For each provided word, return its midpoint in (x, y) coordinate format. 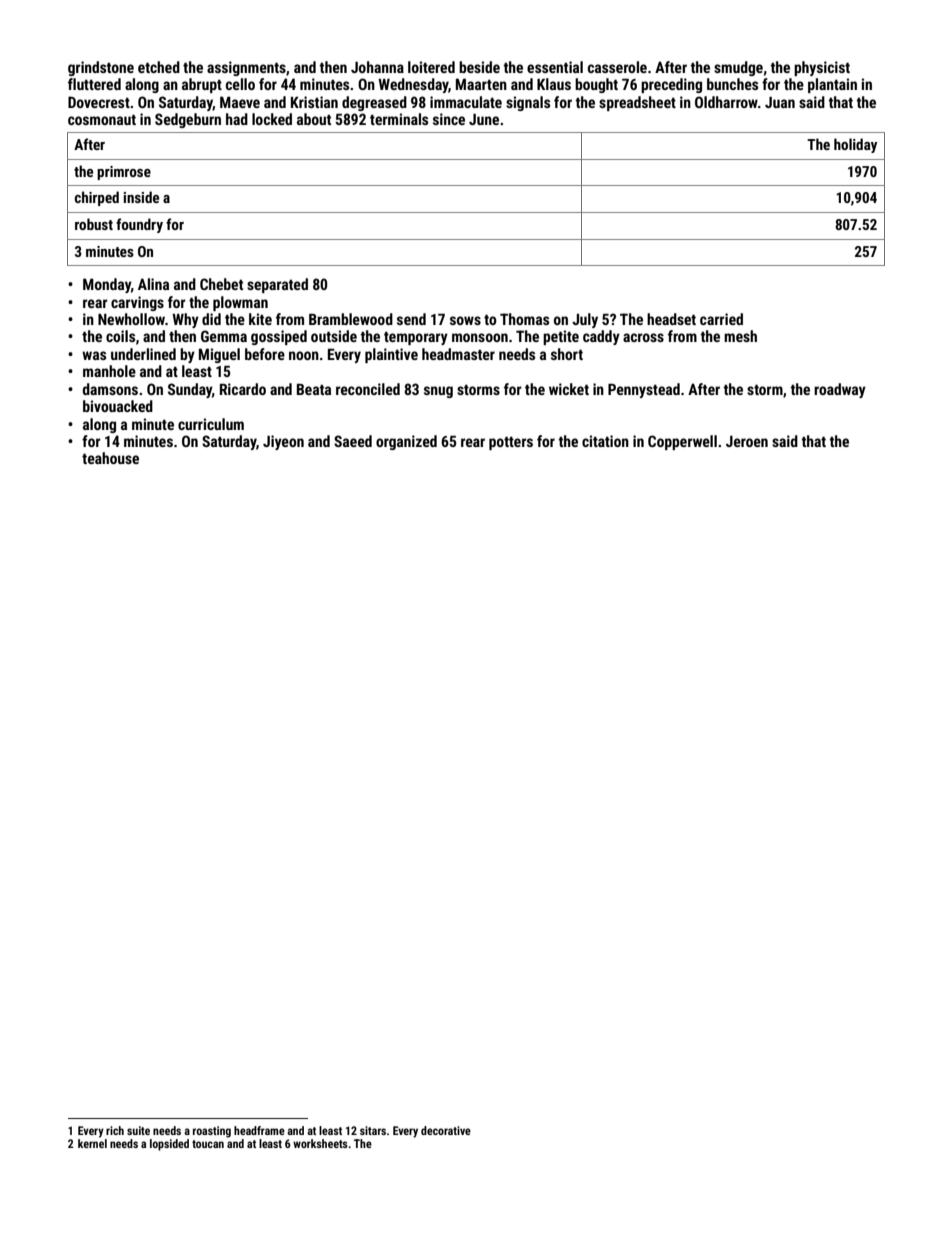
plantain (832, 85)
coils (120, 336)
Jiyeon (283, 442)
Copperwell (682, 442)
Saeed (353, 441)
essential (555, 67)
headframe (259, 1130)
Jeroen (747, 441)
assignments (246, 68)
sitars (373, 1130)
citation (605, 441)
